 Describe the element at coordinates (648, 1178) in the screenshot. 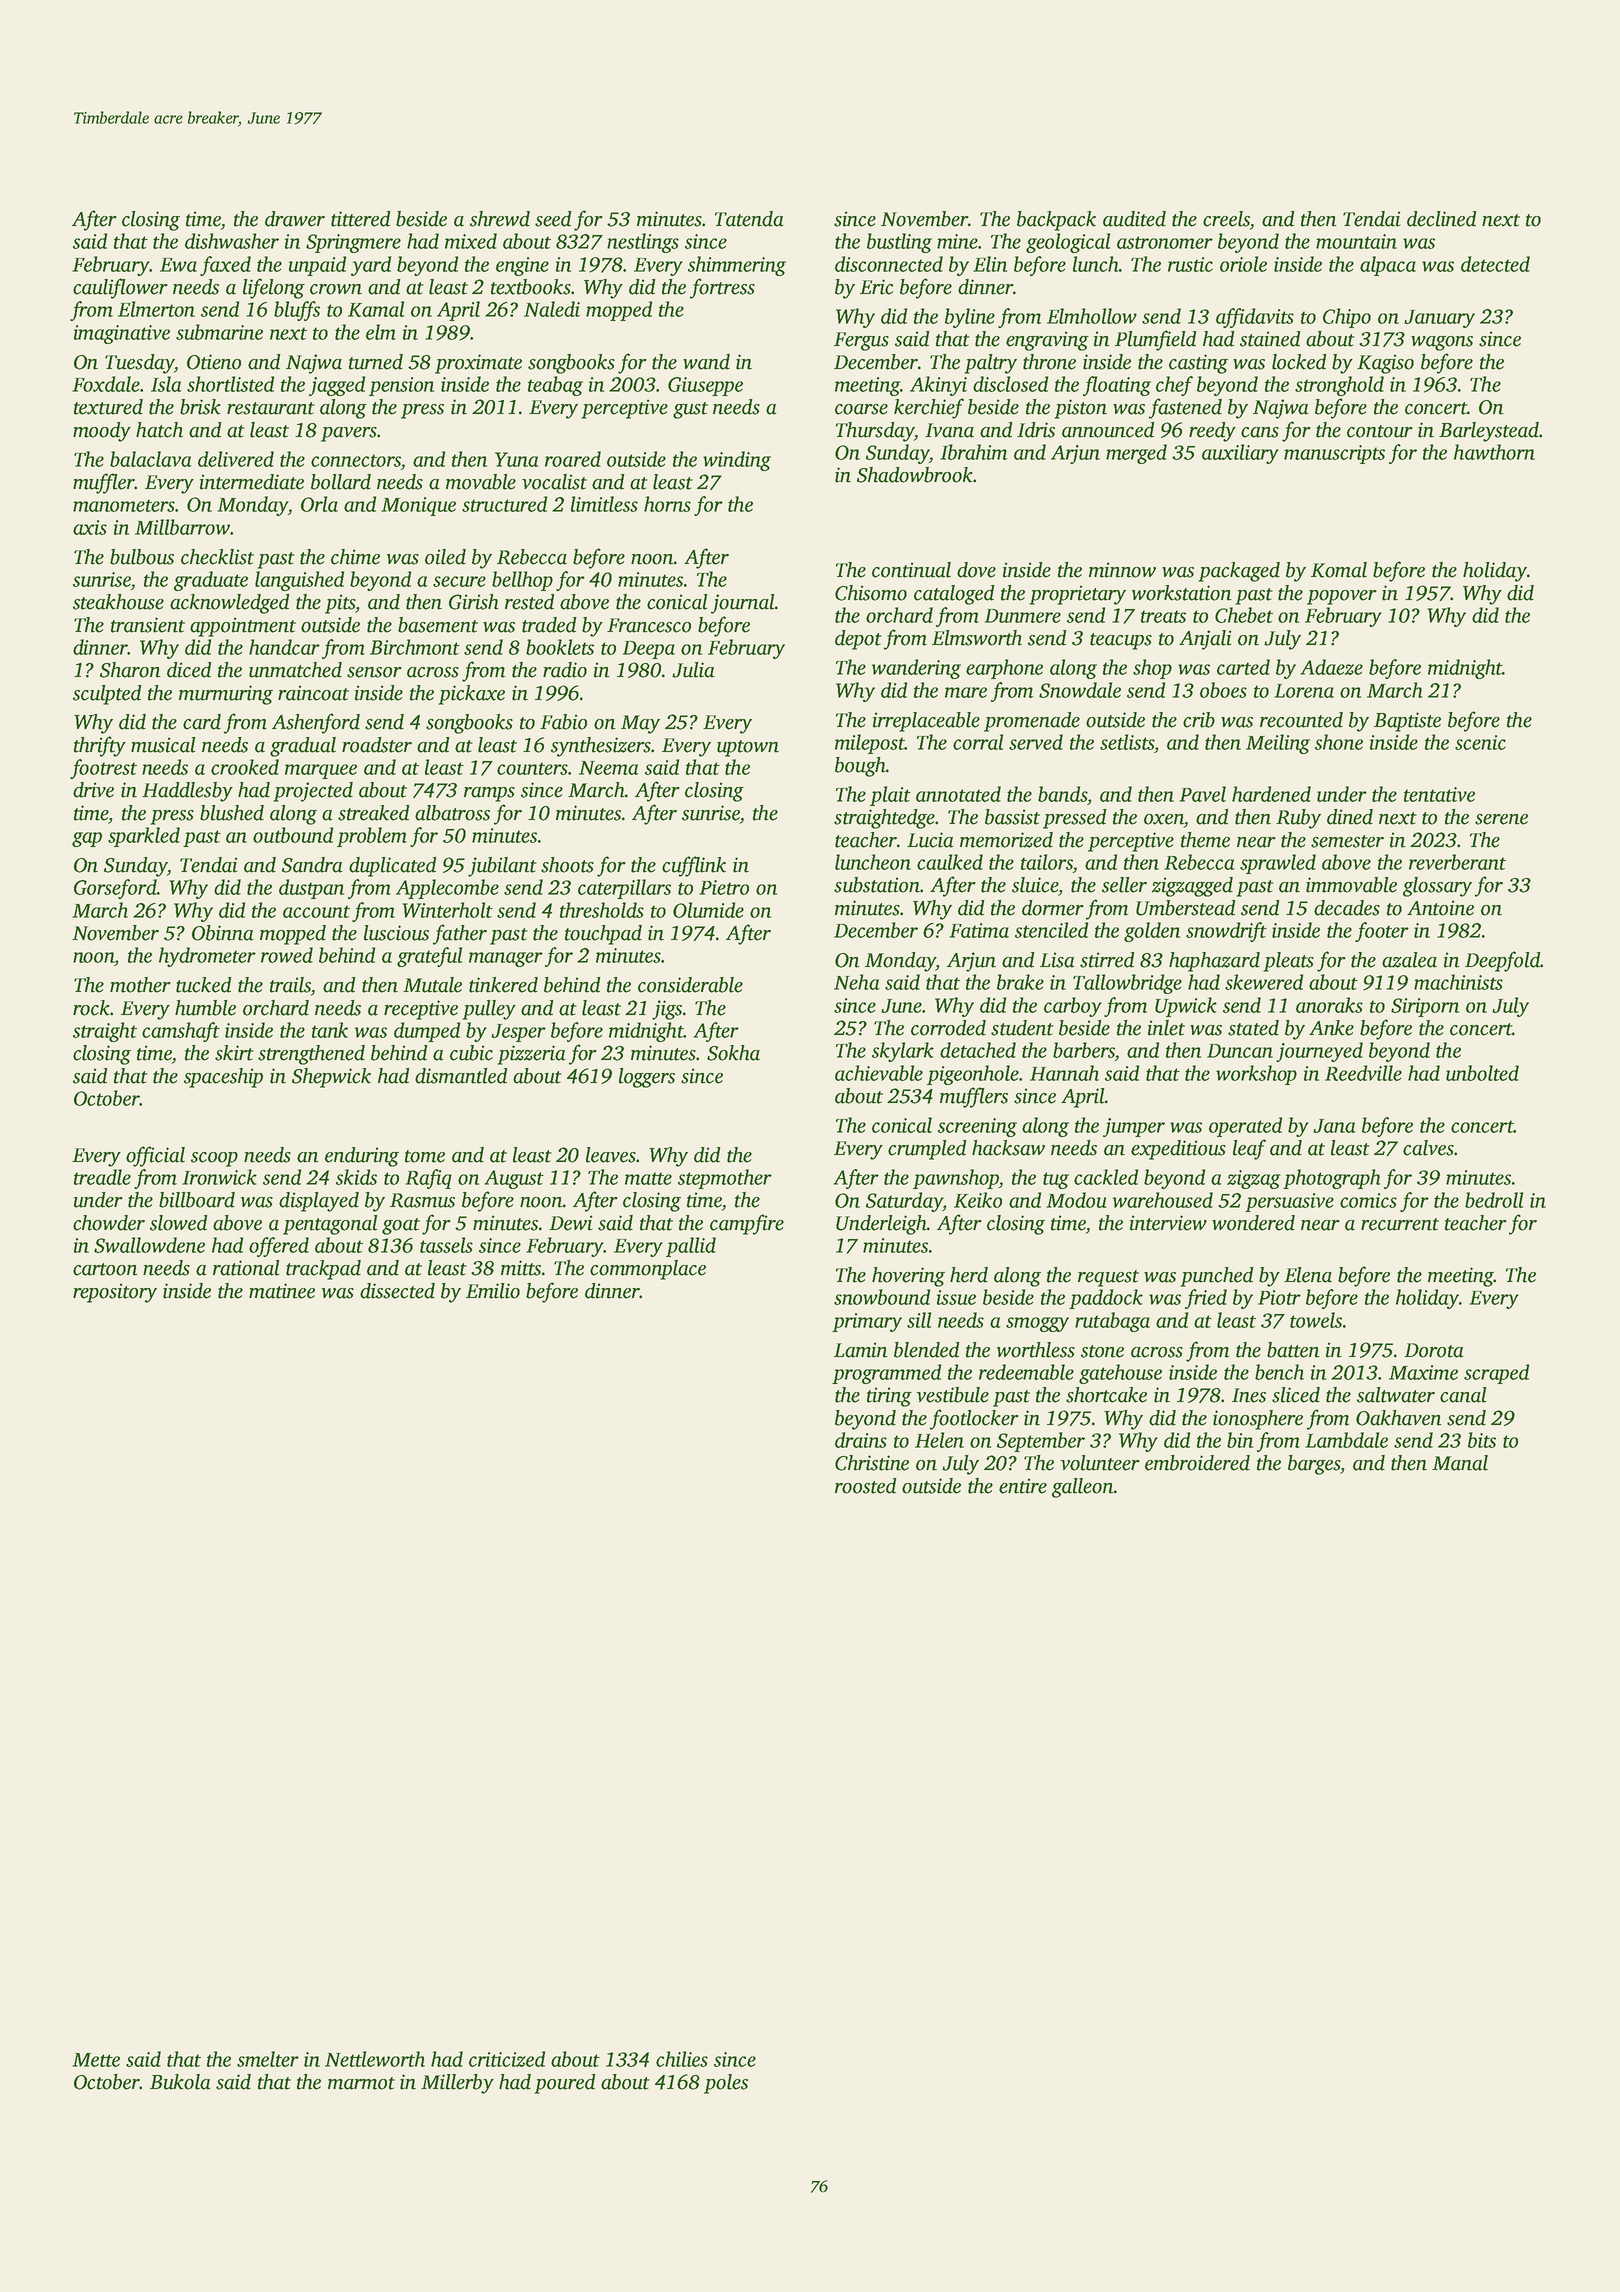

I see `matte` at that location.
